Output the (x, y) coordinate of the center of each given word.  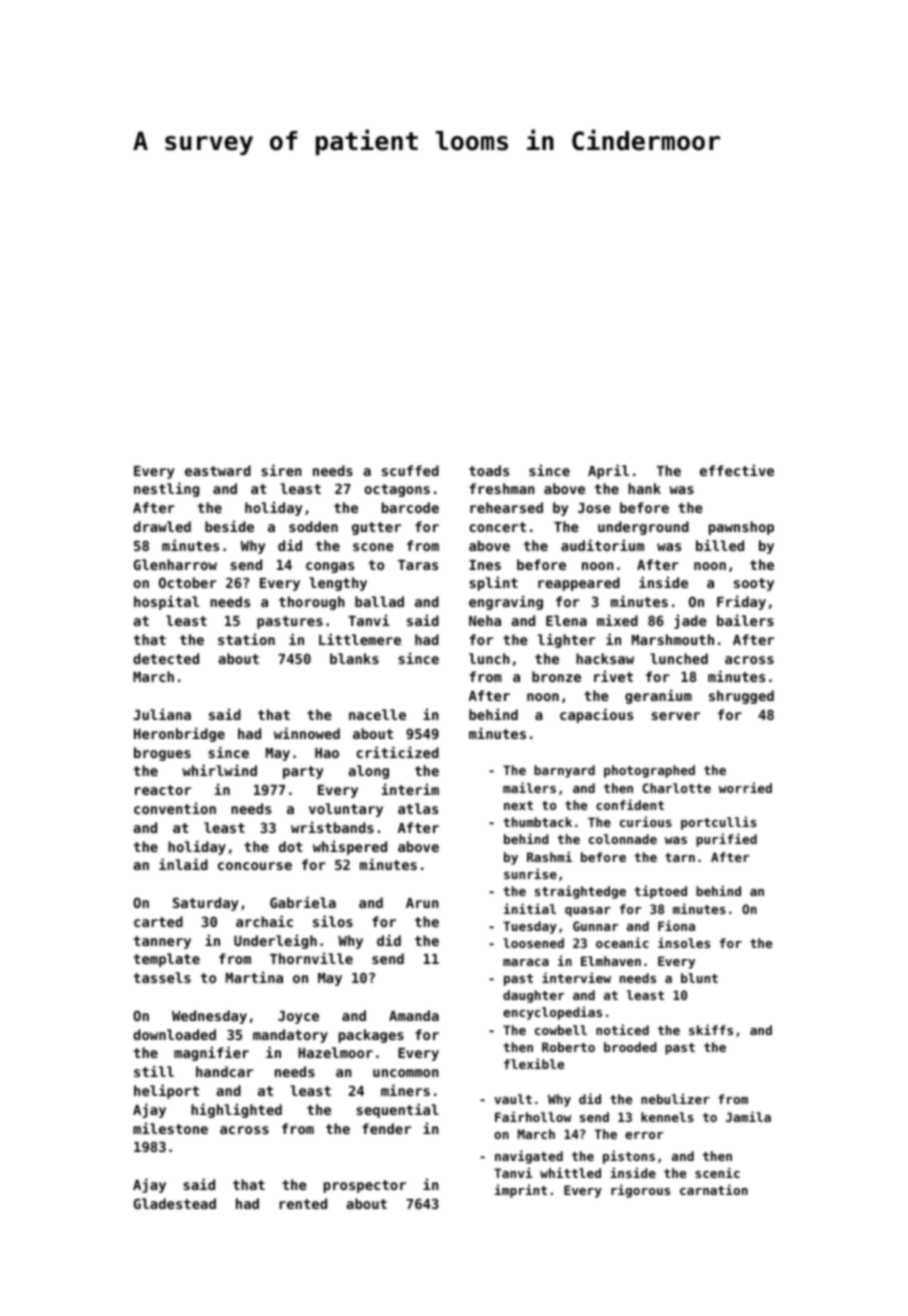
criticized (397, 752)
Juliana (162, 714)
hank (644, 488)
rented (303, 1203)
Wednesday (209, 1017)
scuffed (410, 470)
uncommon (406, 1073)
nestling (166, 489)
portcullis (719, 823)
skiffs (711, 1029)
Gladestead (175, 1203)
